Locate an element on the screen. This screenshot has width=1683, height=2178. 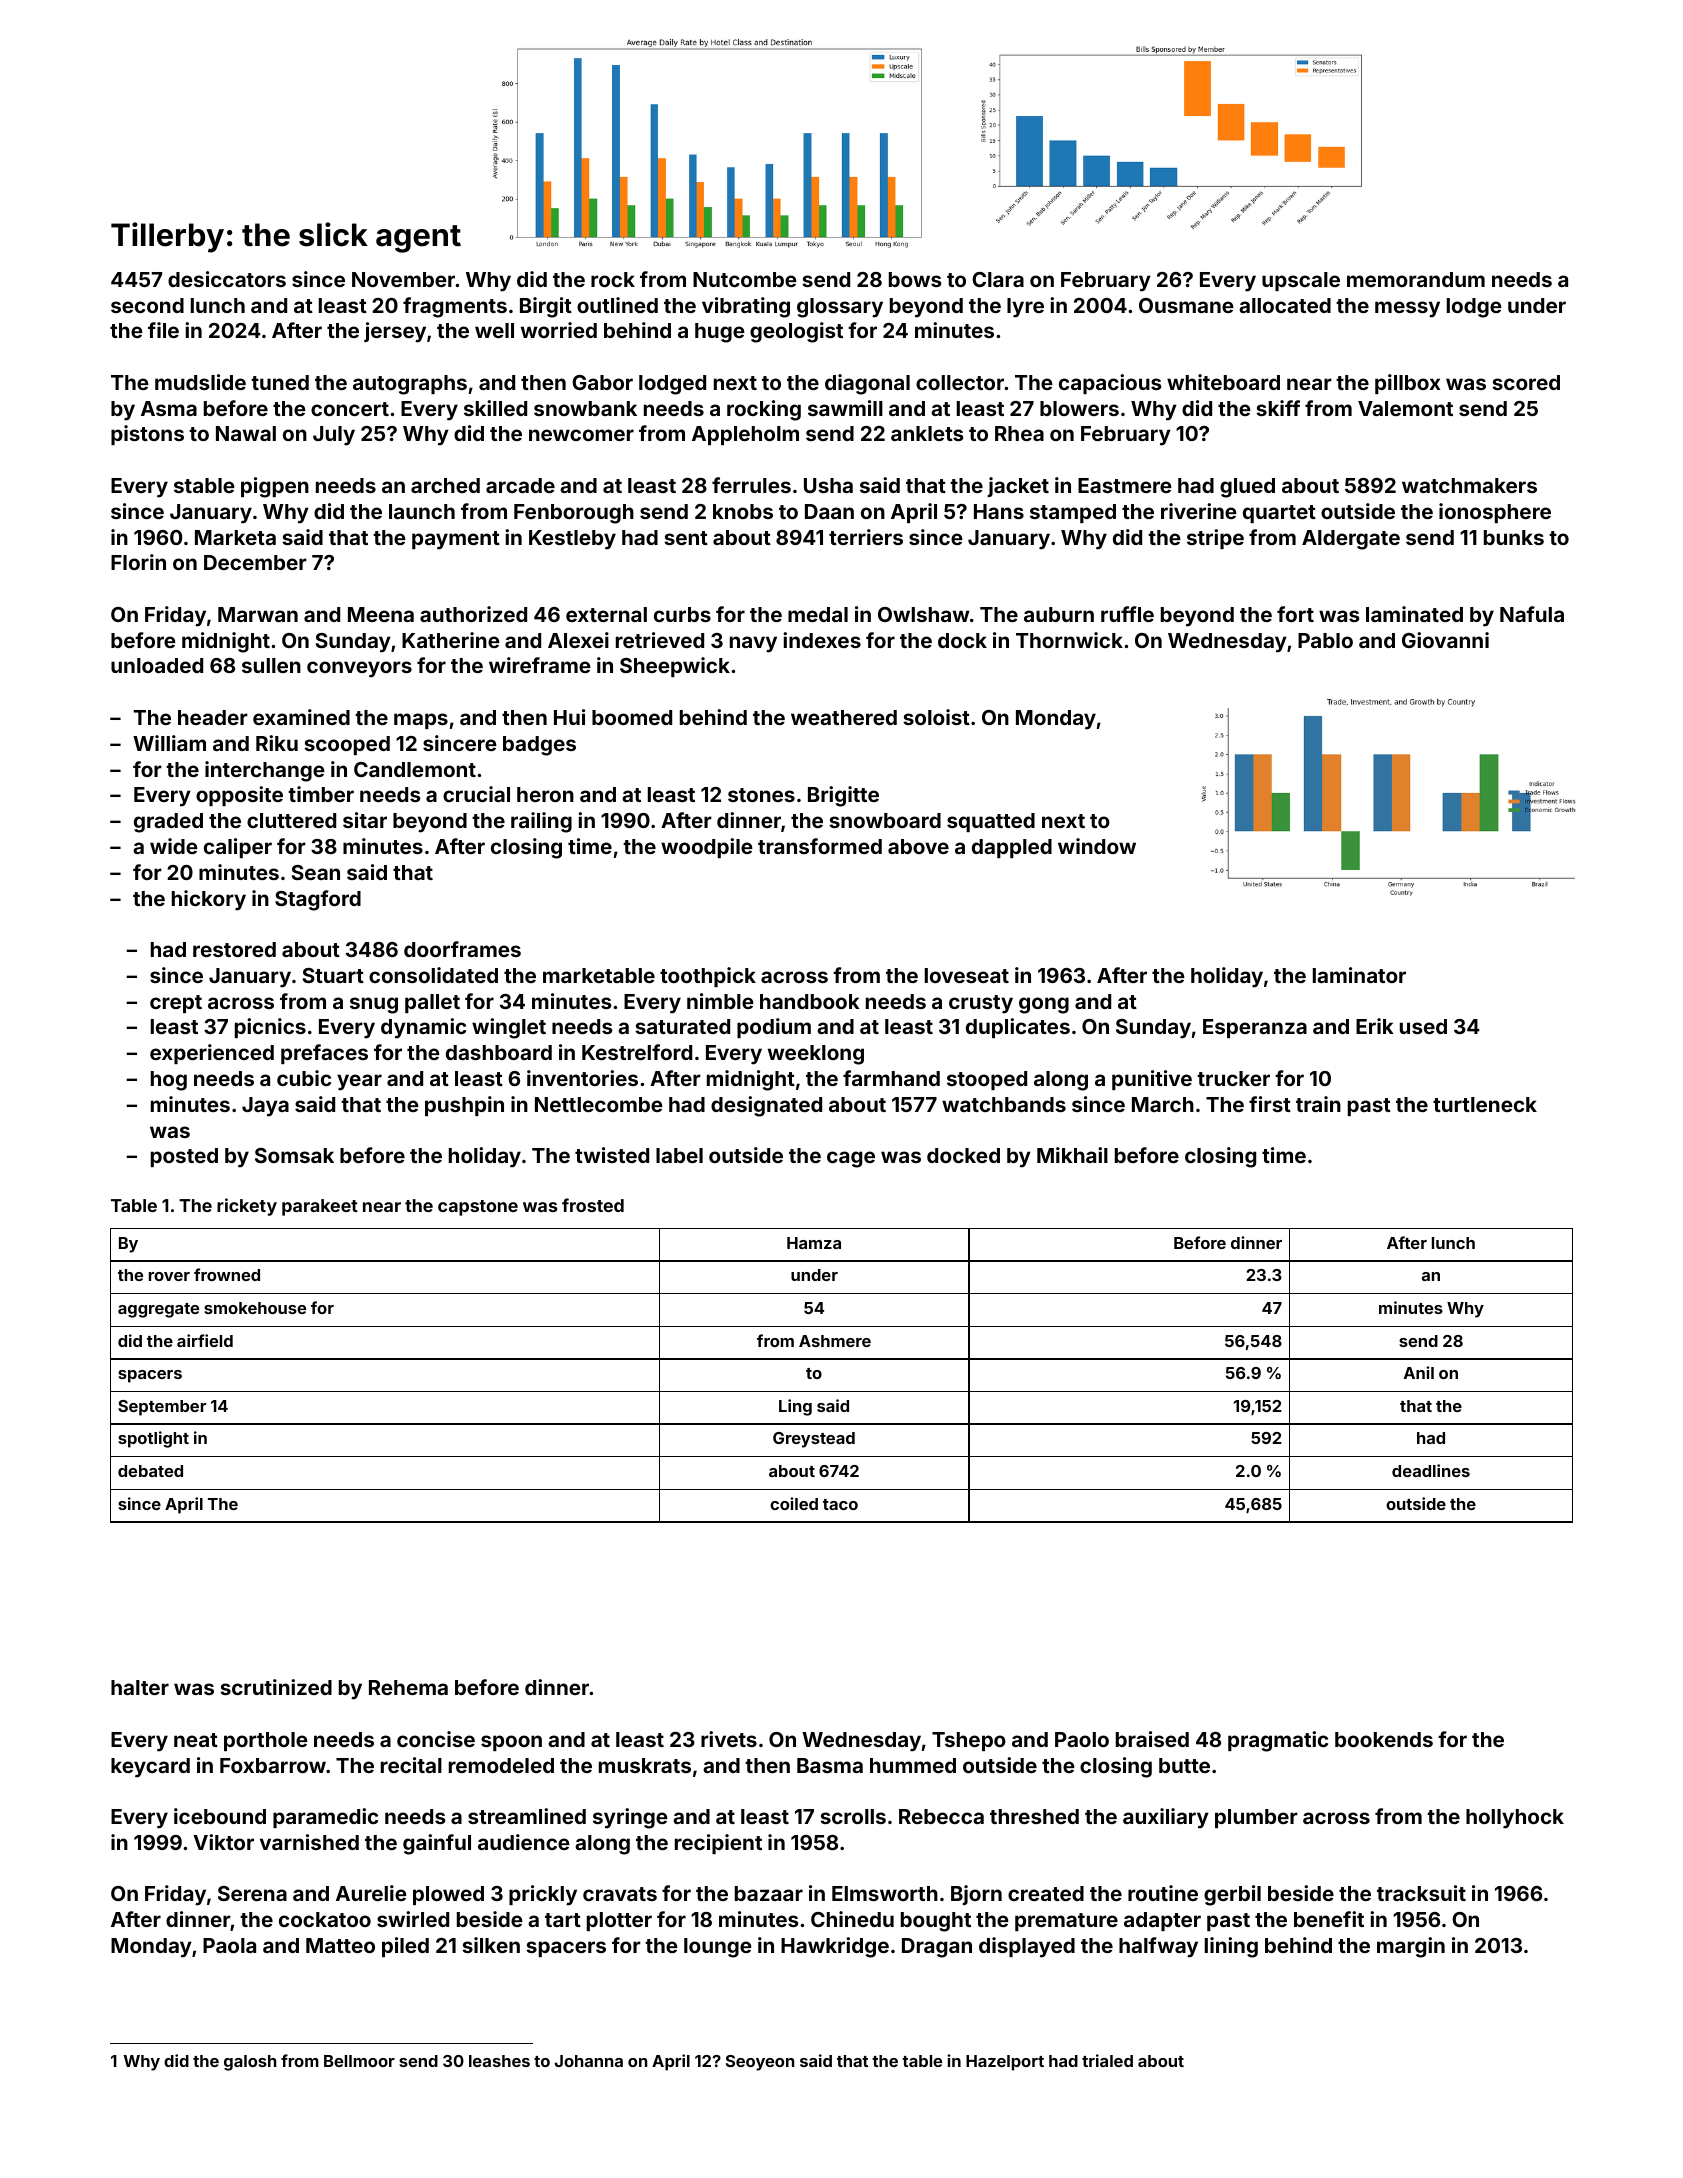
stamped is located at coordinates (1073, 513).
